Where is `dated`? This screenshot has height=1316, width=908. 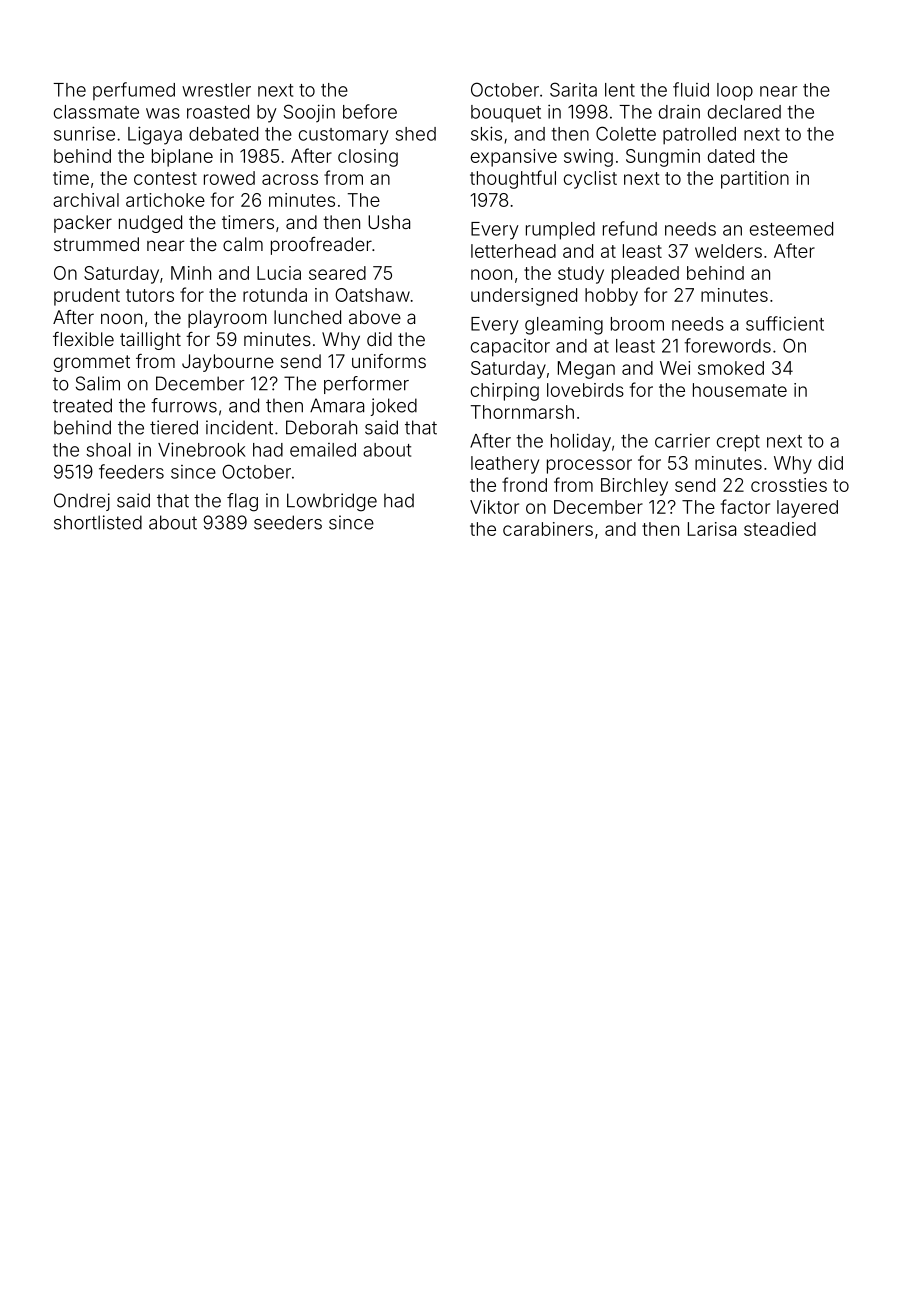 dated is located at coordinates (731, 156).
